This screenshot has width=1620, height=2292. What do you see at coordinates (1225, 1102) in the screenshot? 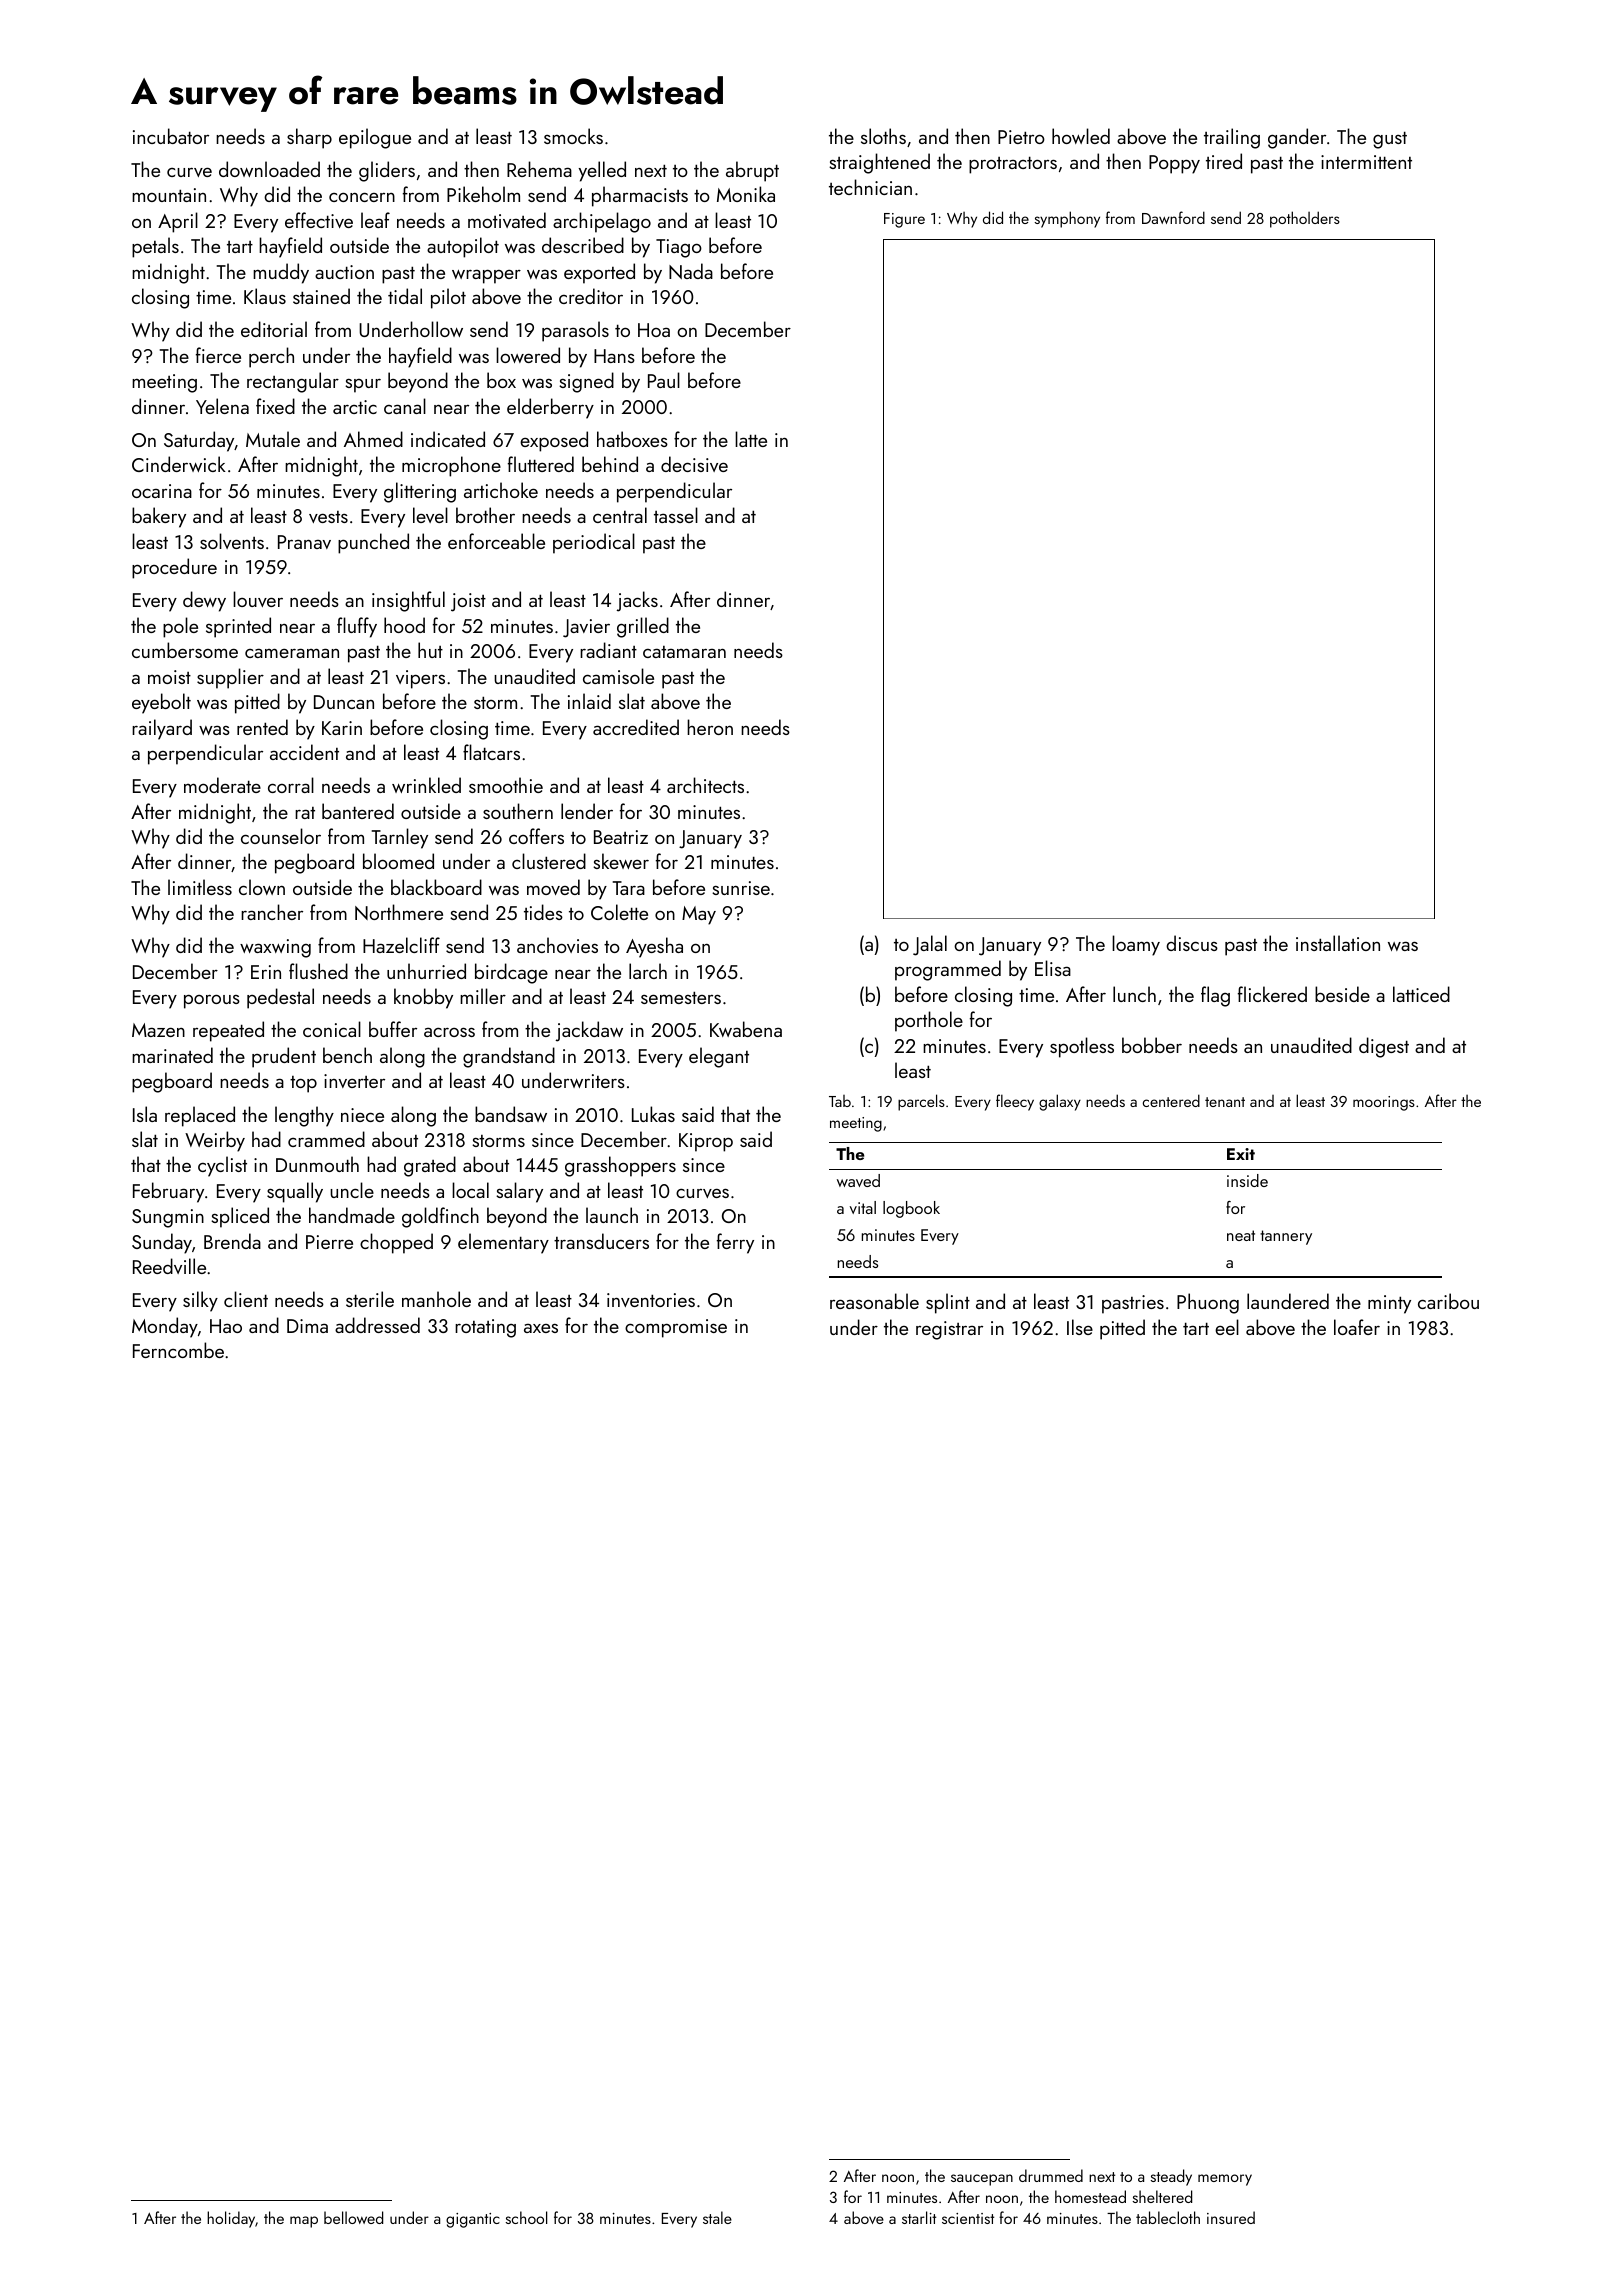
I see `tenant` at bounding box center [1225, 1102].
